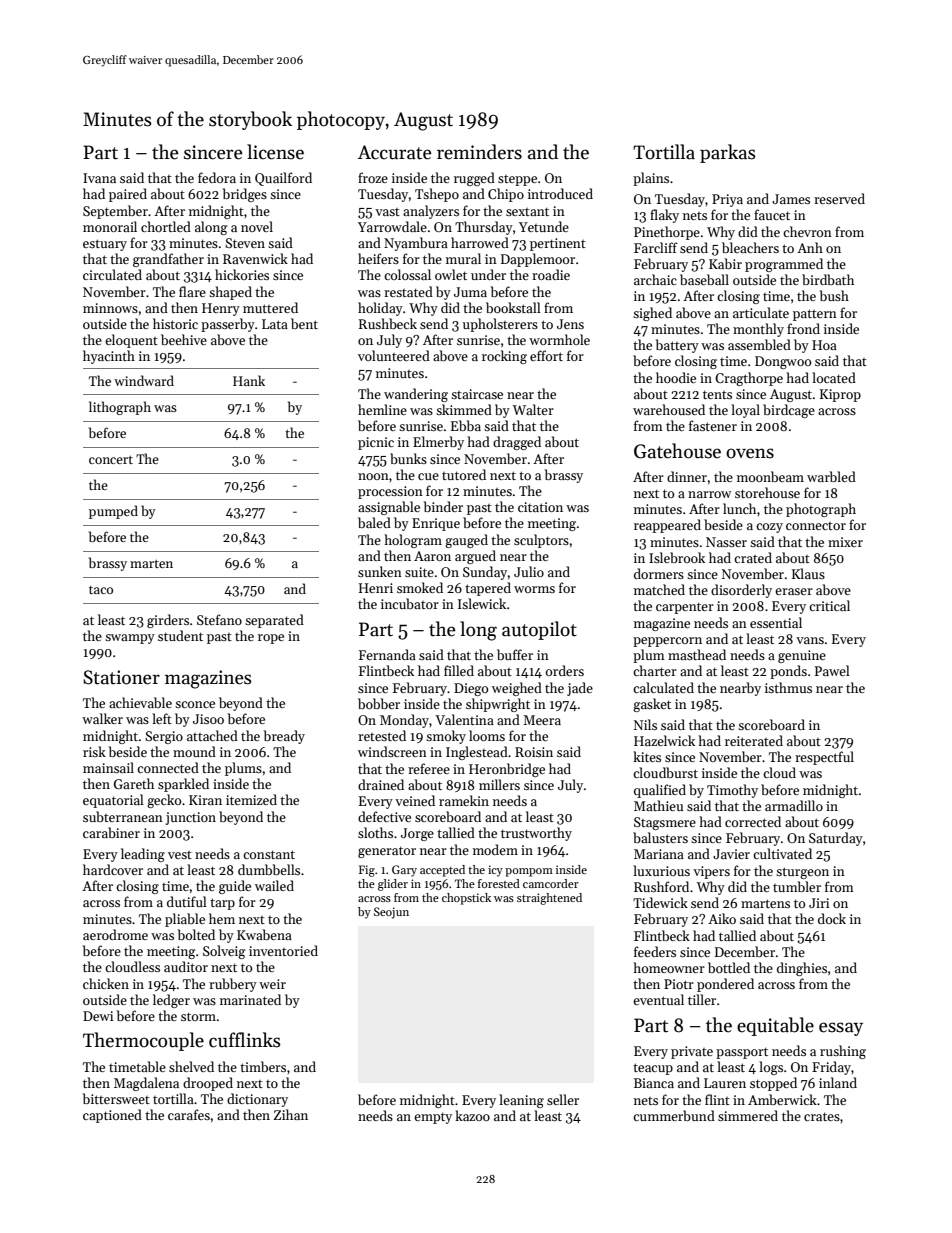  Describe the element at coordinates (146, 1084) in the screenshot. I see `Magdalena` at that location.
